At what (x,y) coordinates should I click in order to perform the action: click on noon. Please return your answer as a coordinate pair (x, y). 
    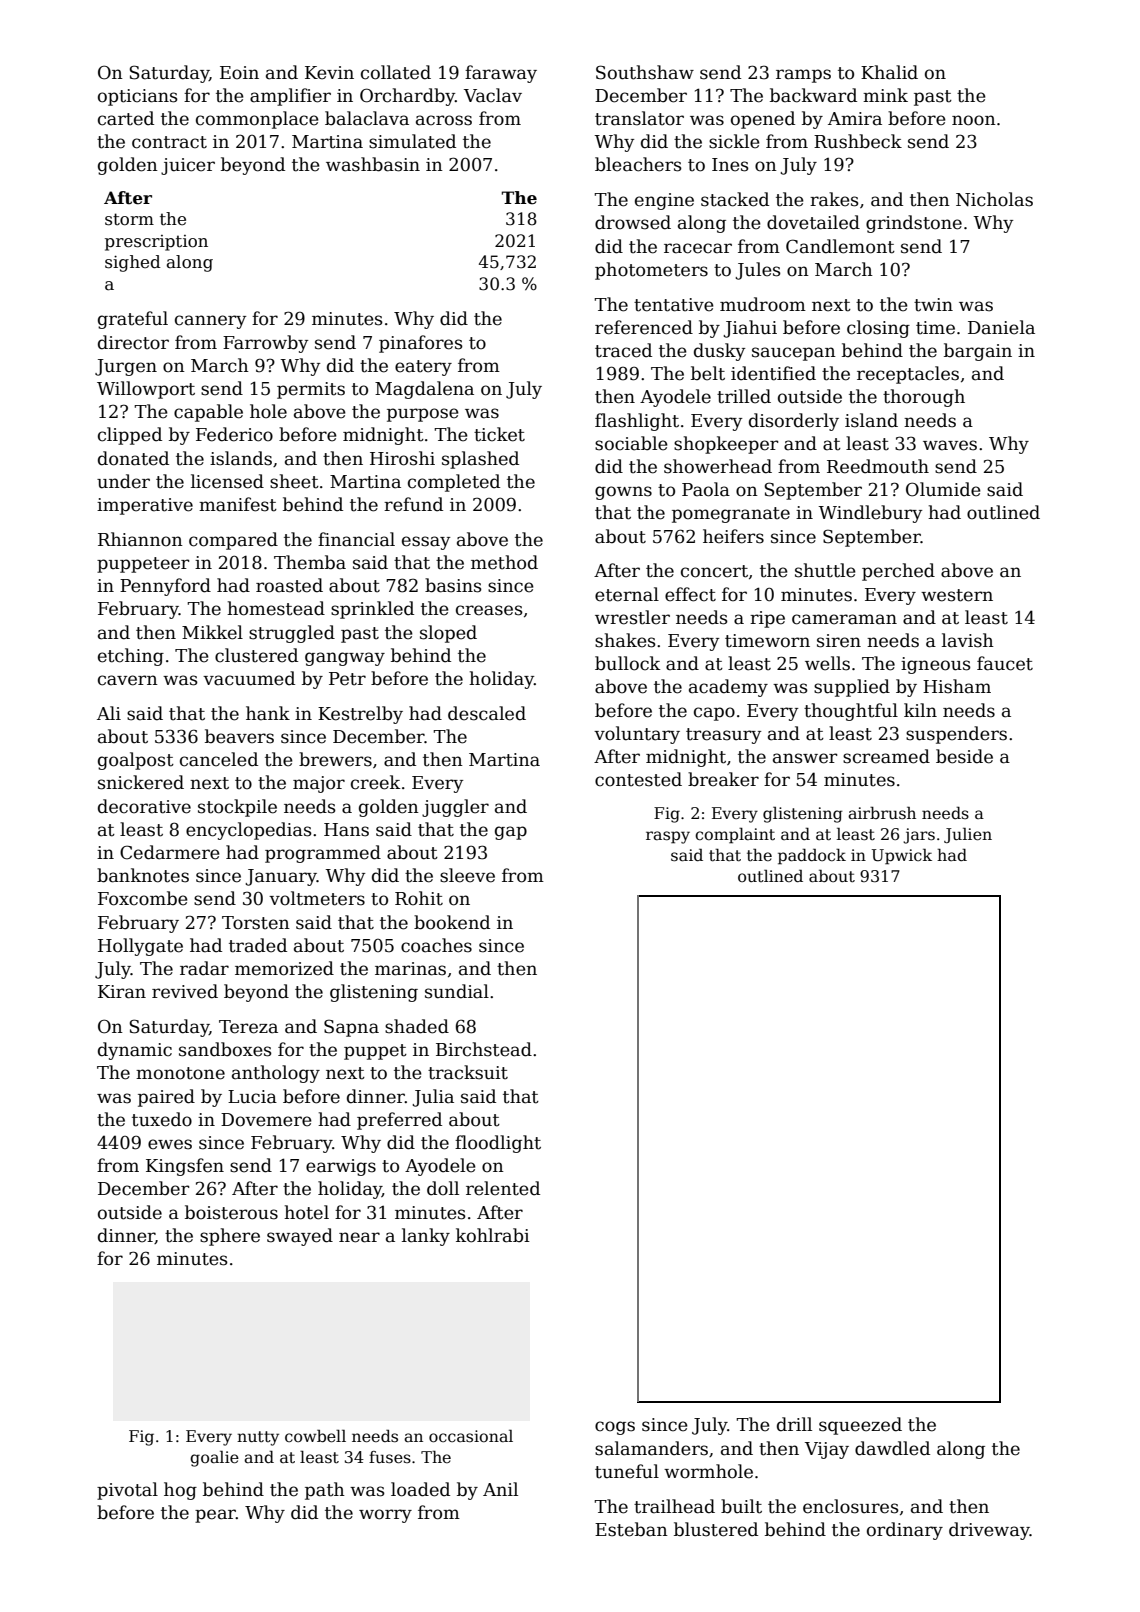
    Looking at the image, I should click on (974, 120).
